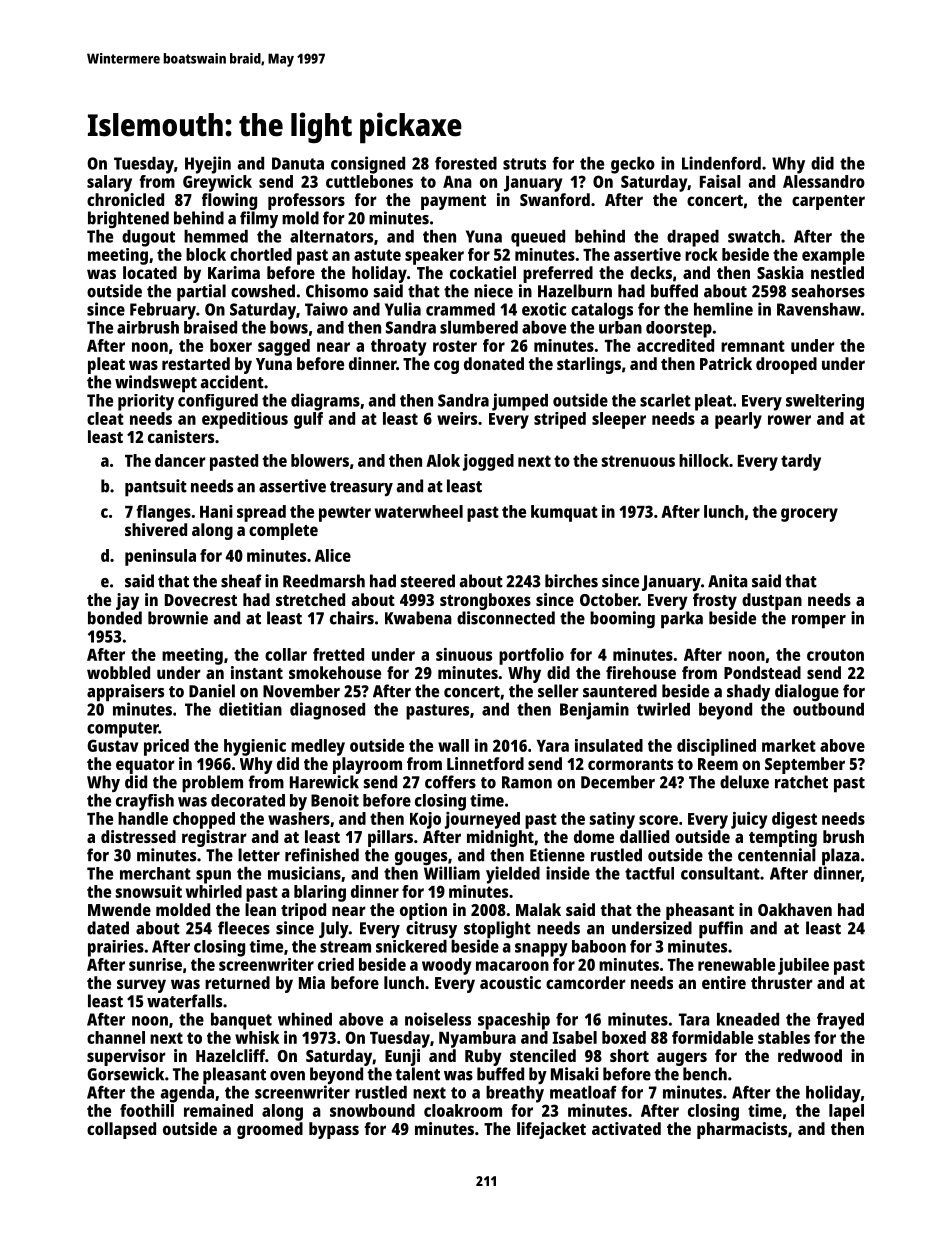  What do you see at coordinates (372, 1110) in the image?
I see `snowbound` at bounding box center [372, 1110].
